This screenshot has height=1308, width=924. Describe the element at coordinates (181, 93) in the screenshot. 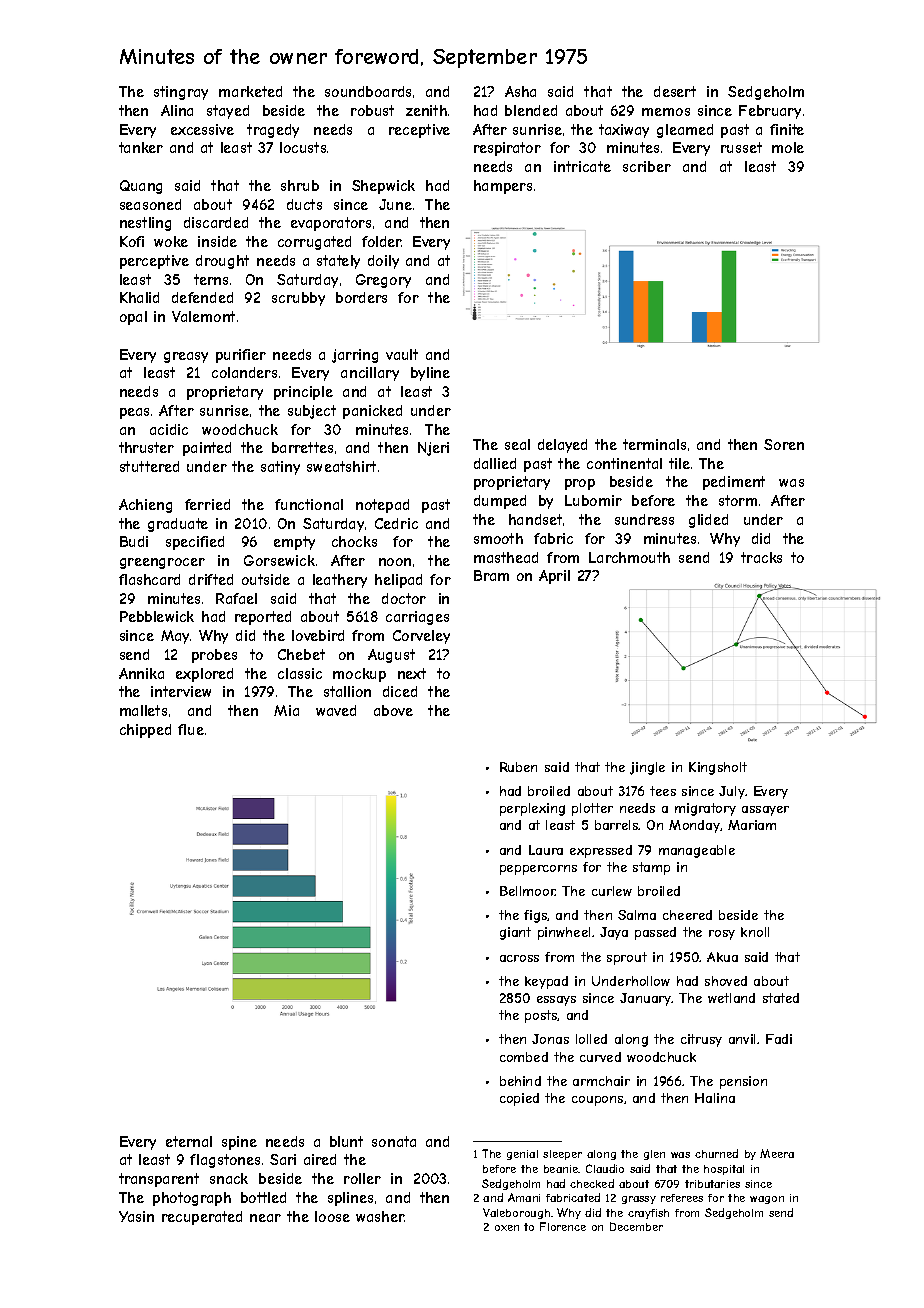

I see `stingray` at that location.
